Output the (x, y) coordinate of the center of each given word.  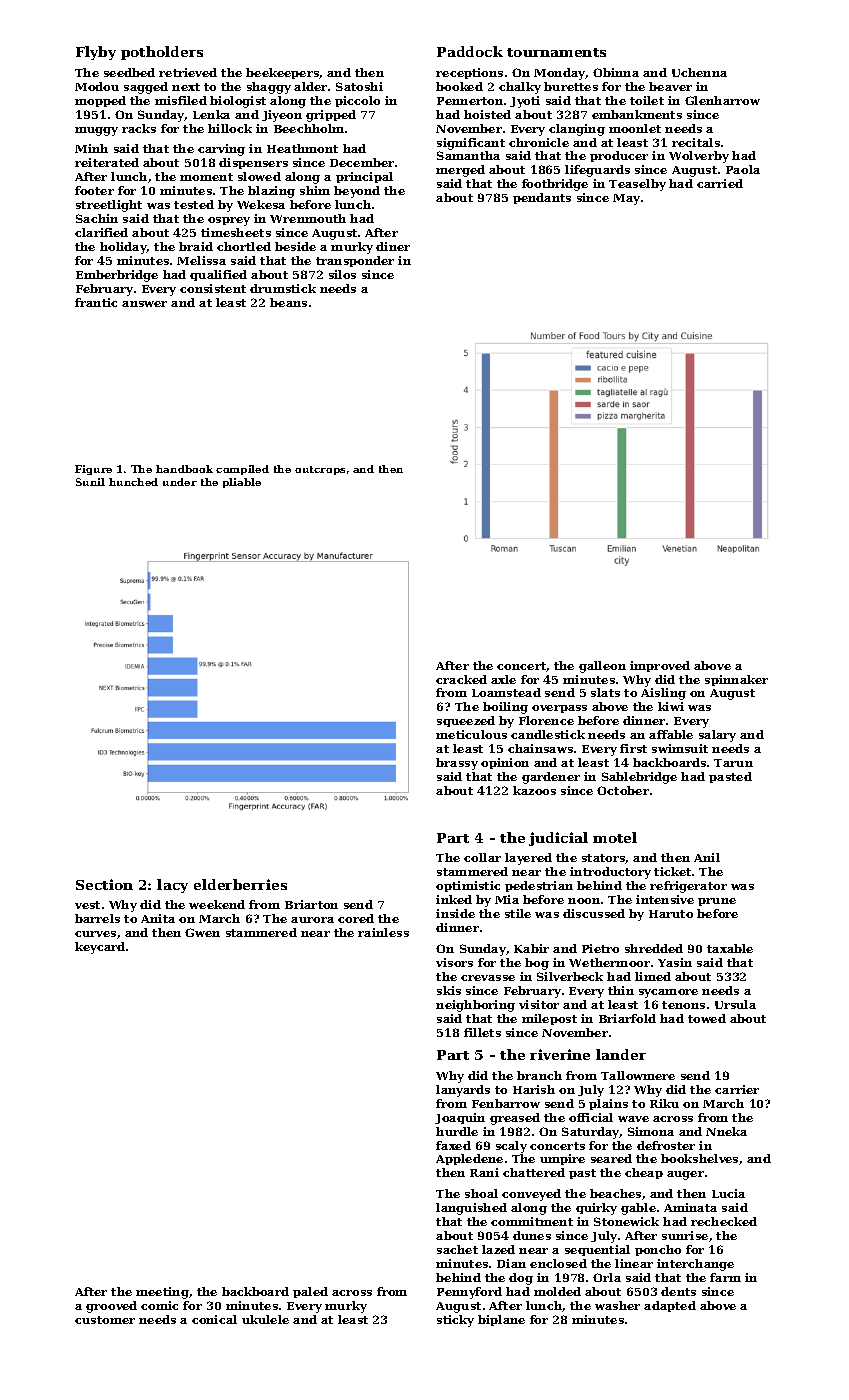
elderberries (240, 884)
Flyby (96, 53)
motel (615, 837)
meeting (162, 1293)
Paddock (470, 51)
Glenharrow (722, 100)
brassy (457, 764)
